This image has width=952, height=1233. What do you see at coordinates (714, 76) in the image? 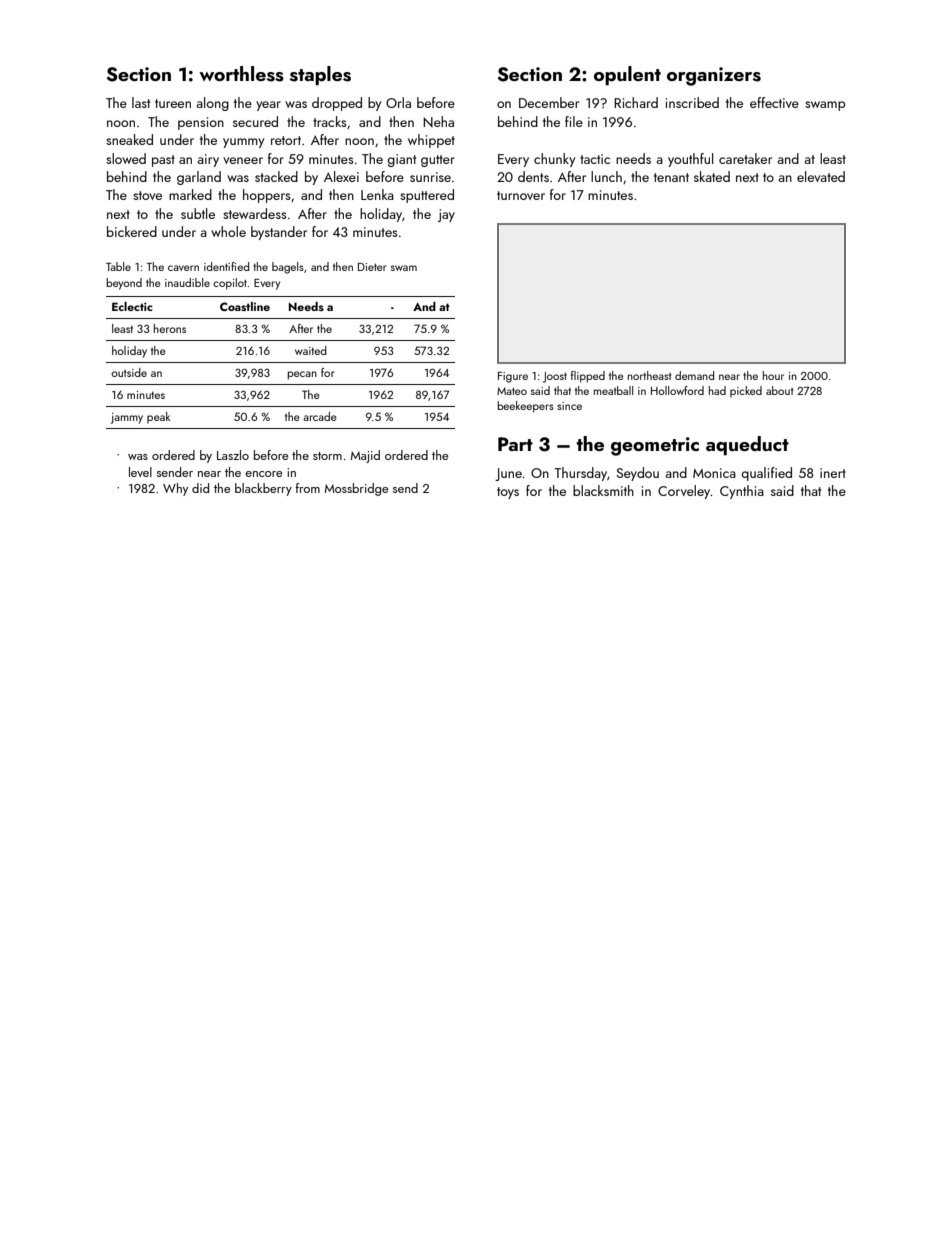
I see `organizers` at bounding box center [714, 76].
